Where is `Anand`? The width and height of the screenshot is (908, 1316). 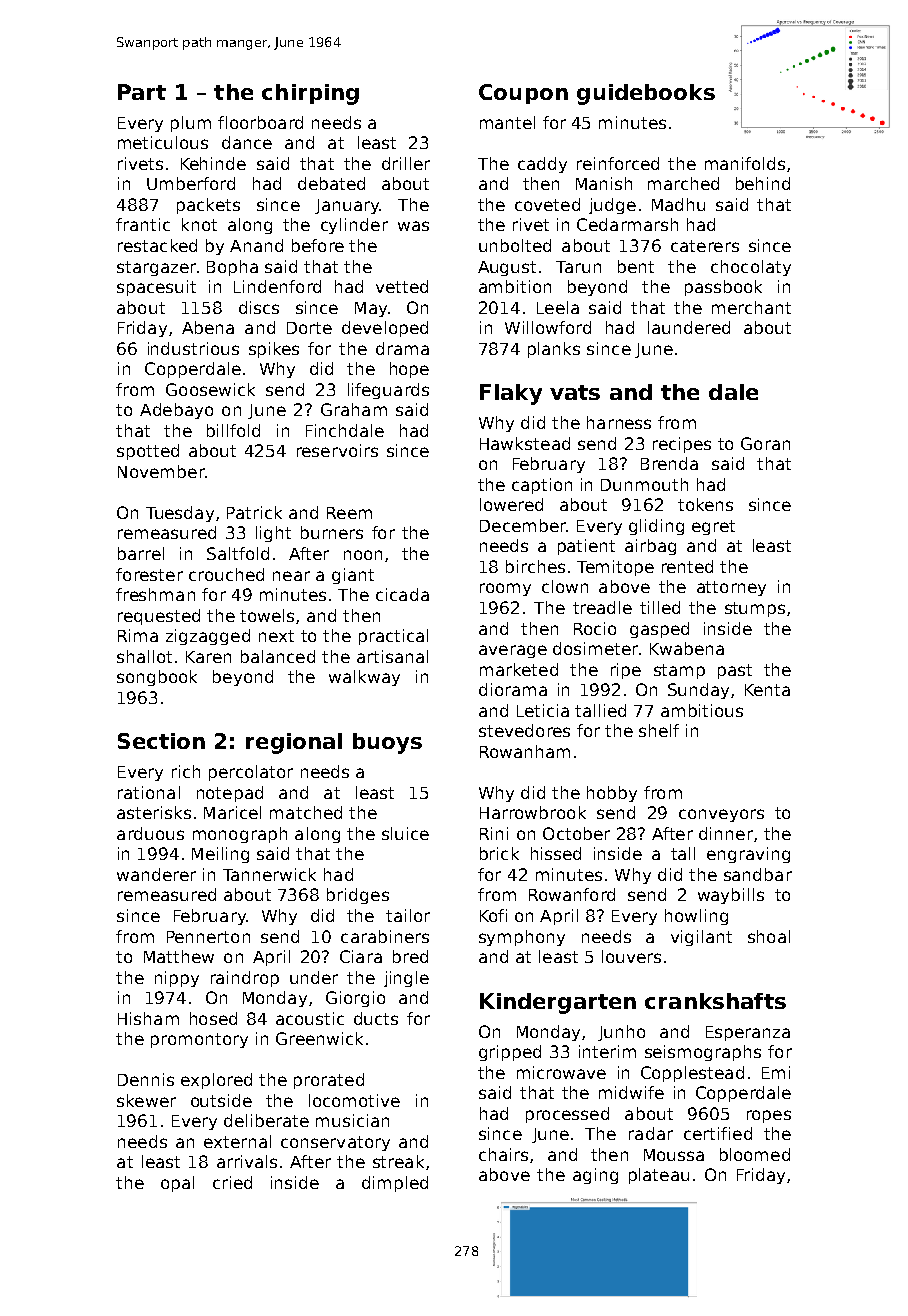
Anand is located at coordinates (256, 245).
